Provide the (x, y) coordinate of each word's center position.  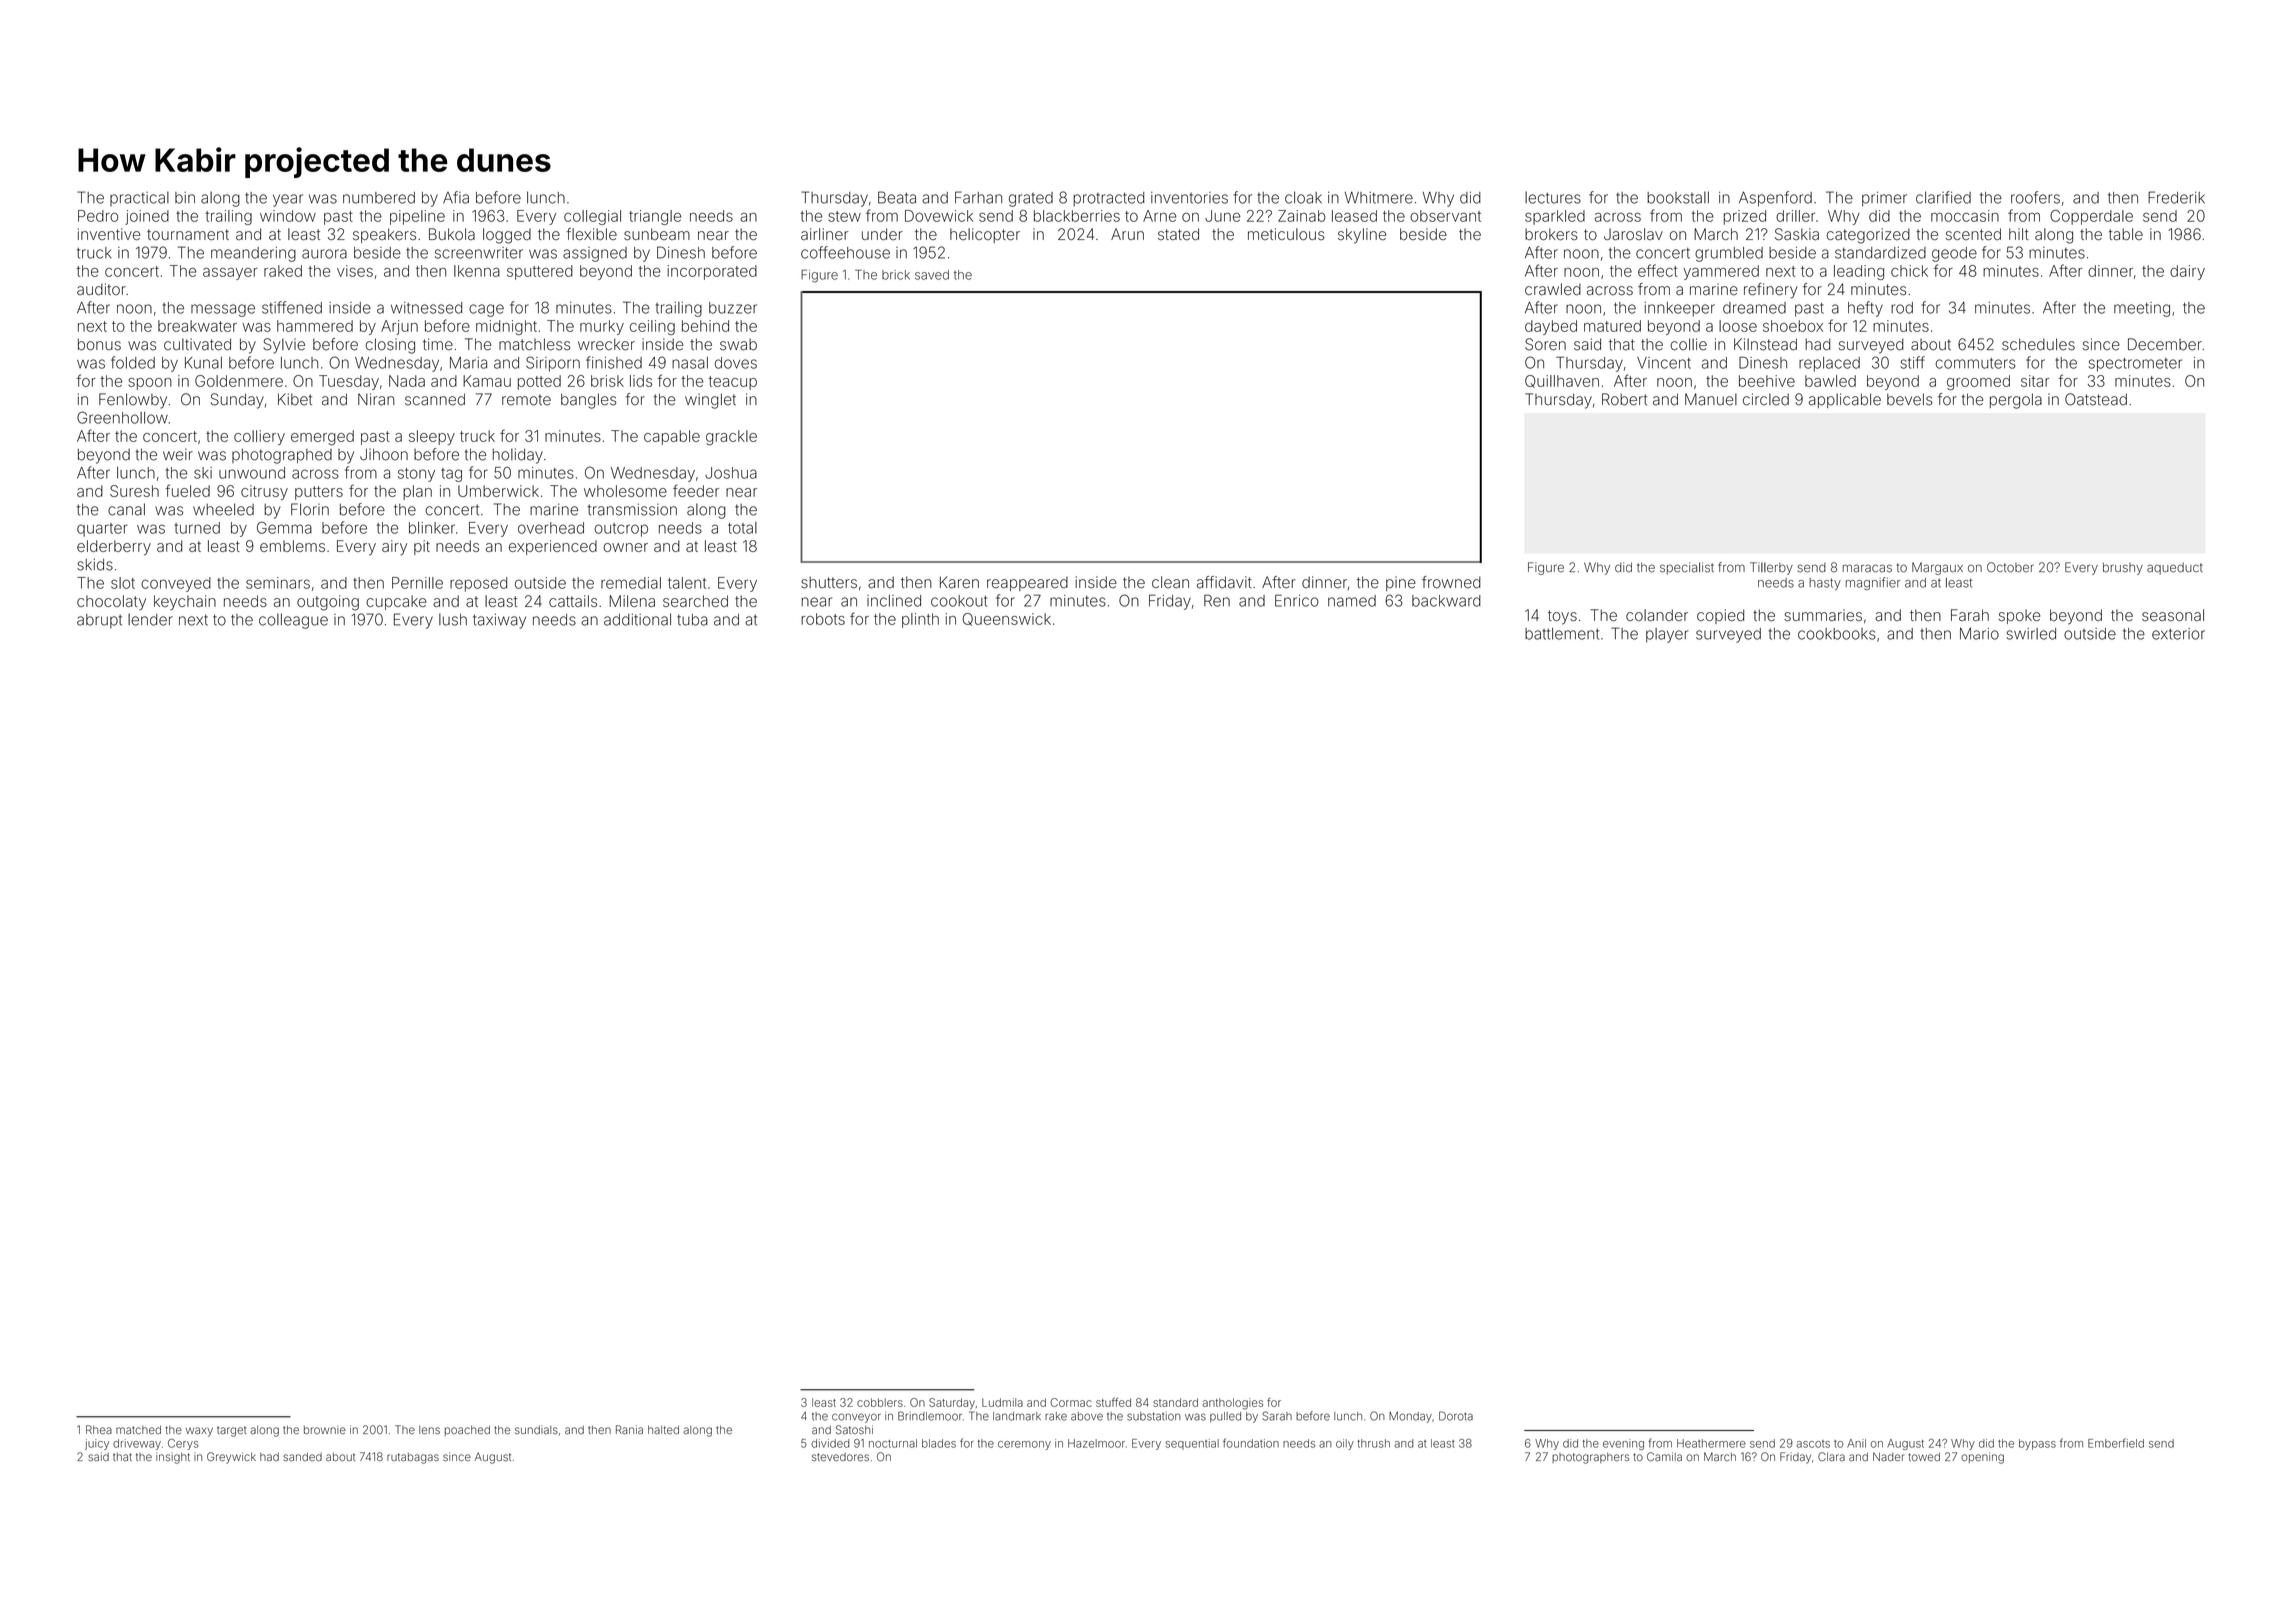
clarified (1943, 197)
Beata (897, 197)
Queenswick (1006, 619)
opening (1982, 1458)
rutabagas (413, 1458)
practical (139, 198)
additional (637, 619)
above (1087, 1416)
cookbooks (1837, 634)
